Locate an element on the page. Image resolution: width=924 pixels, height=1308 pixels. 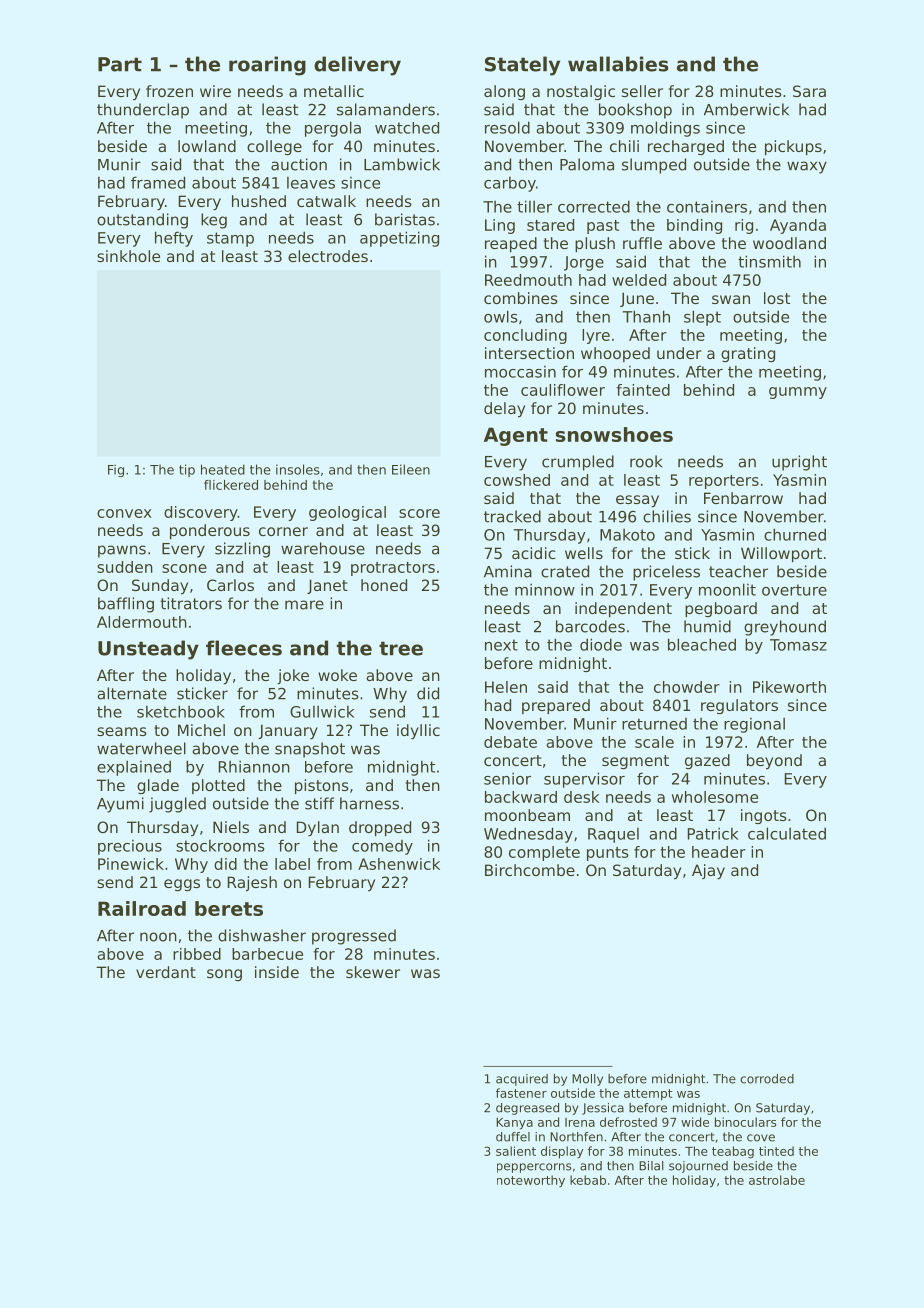
pergola is located at coordinates (333, 129).
